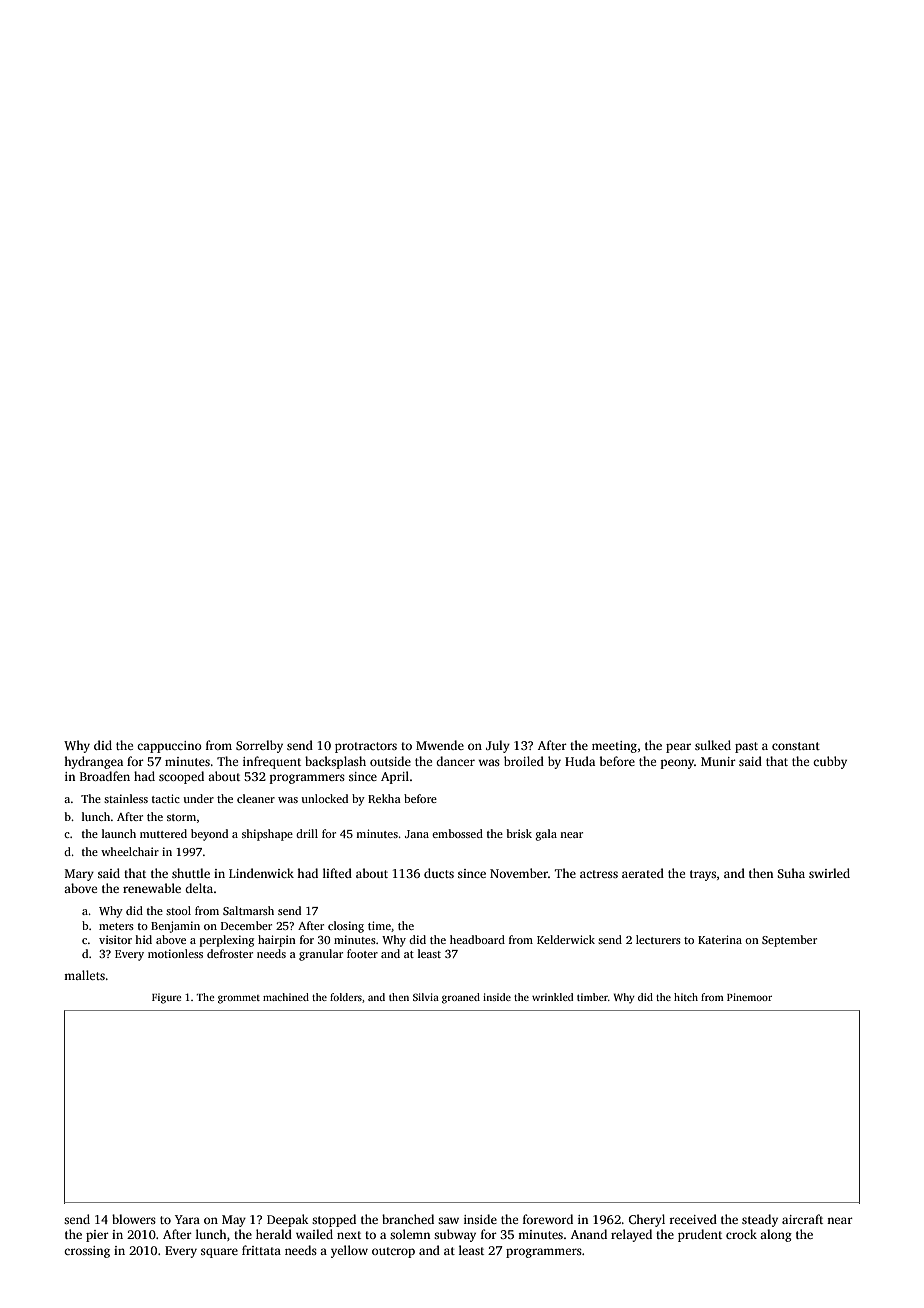 The width and height of the screenshot is (924, 1308). What do you see at coordinates (746, 747) in the screenshot?
I see `past` at bounding box center [746, 747].
